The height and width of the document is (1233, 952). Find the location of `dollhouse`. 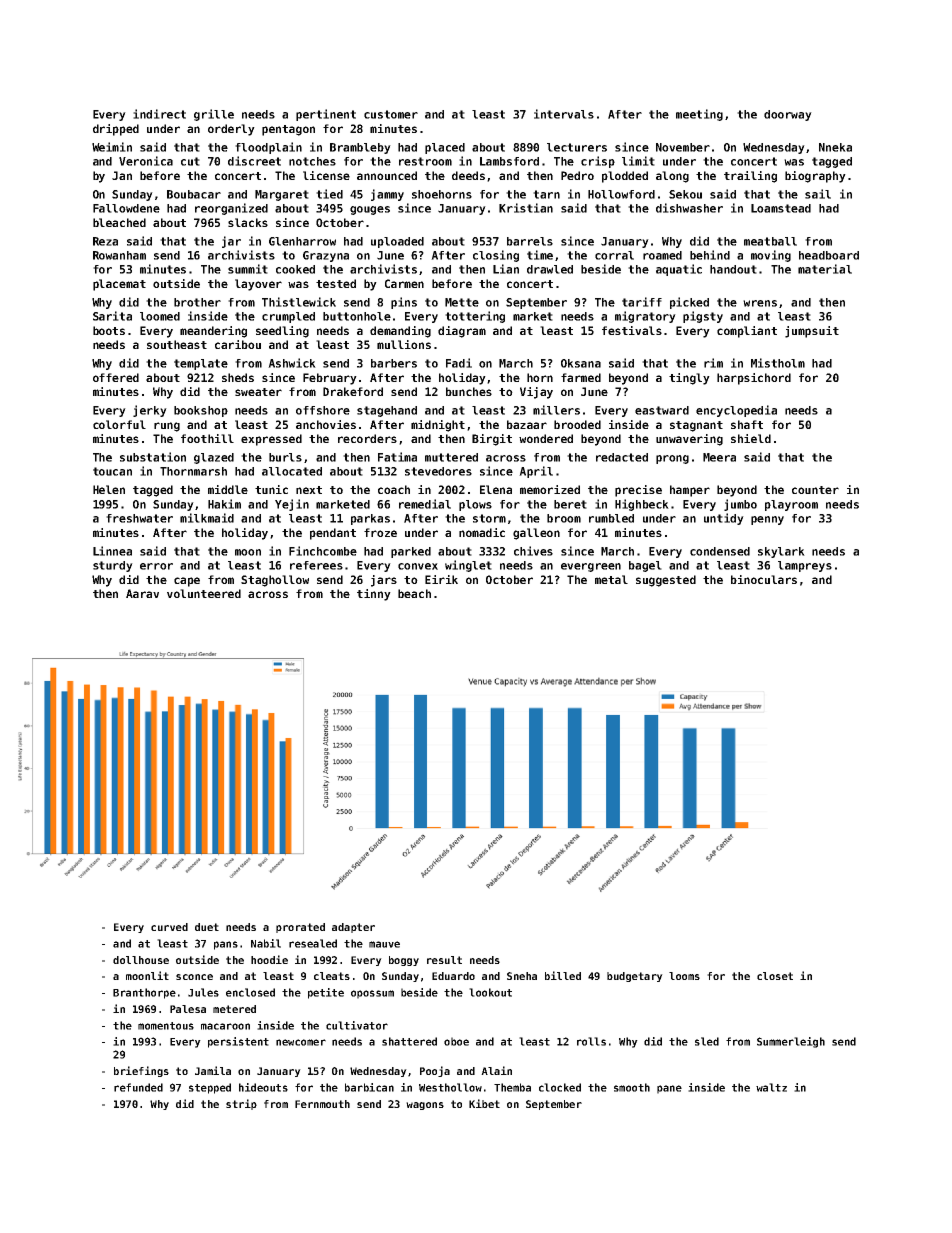

dollhouse is located at coordinates (141, 960).
